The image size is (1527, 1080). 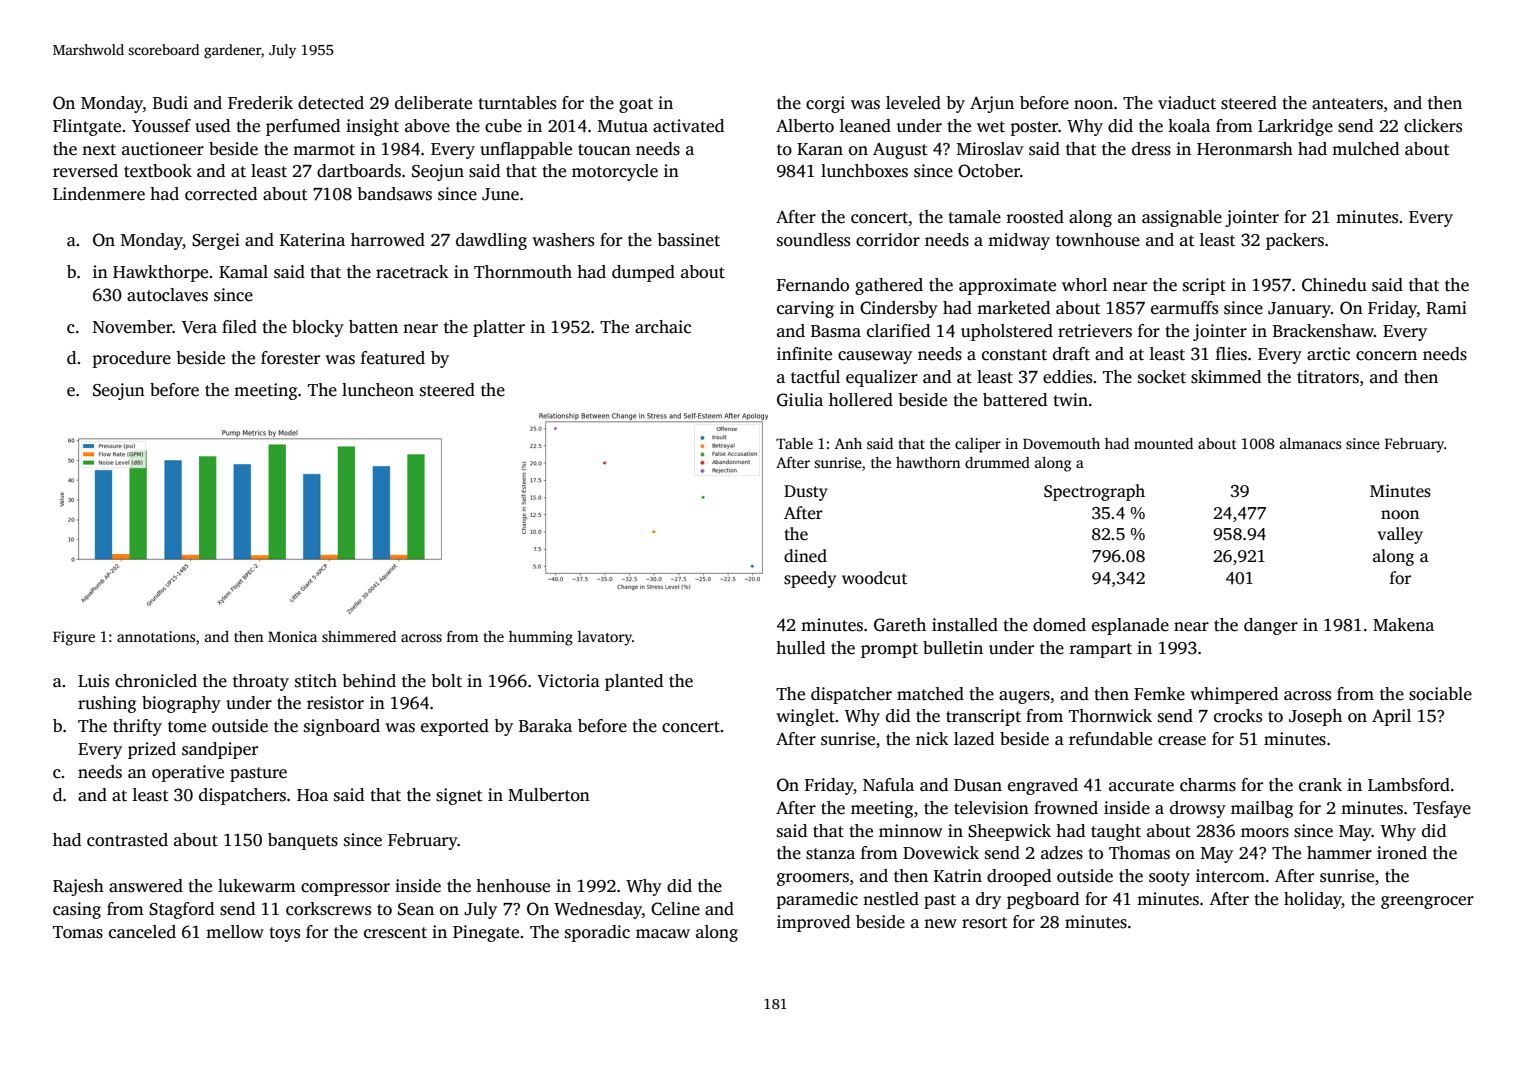 I want to click on filed, so click(x=239, y=327).
